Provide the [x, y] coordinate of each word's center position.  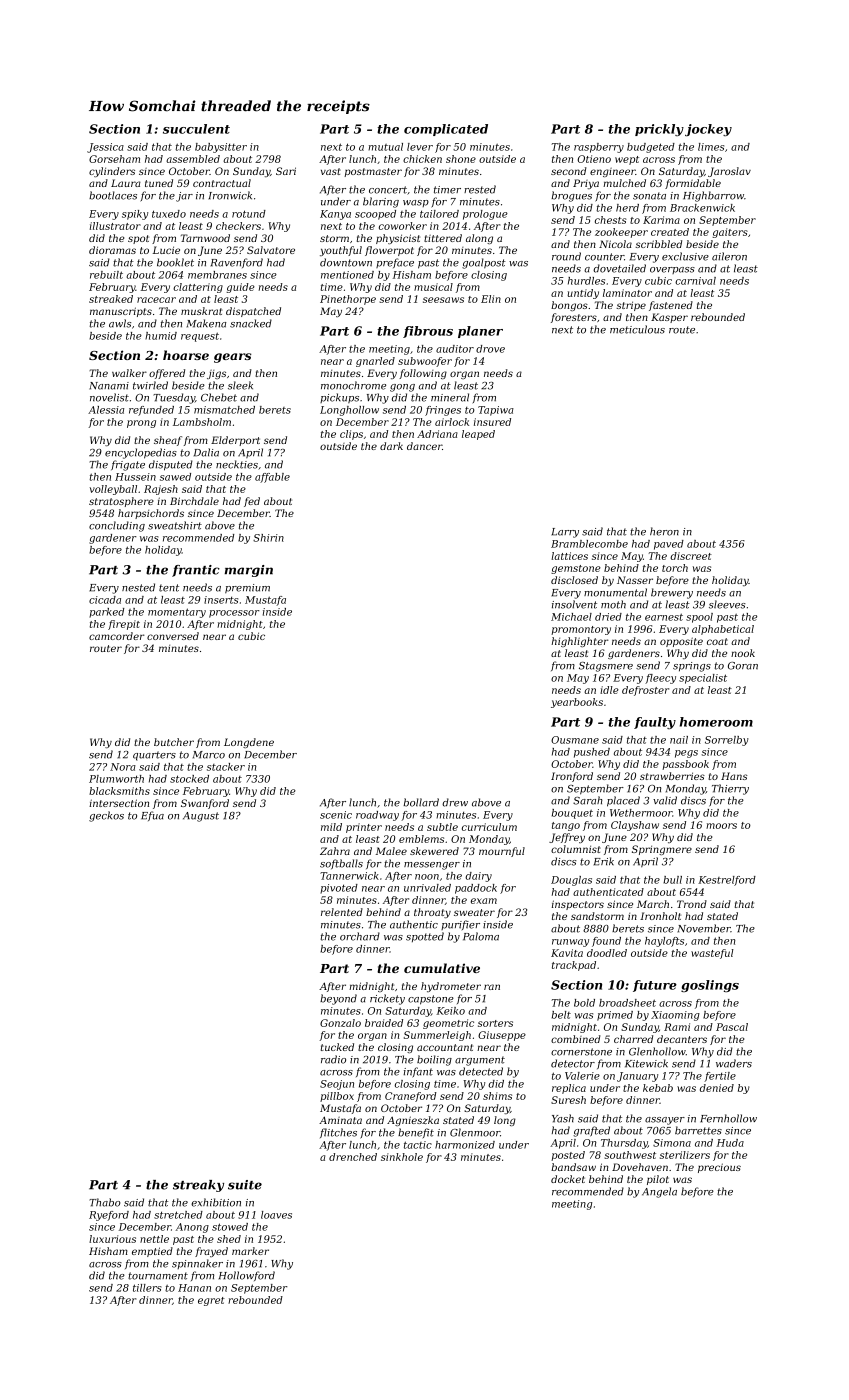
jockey [708, 130]
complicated [446, 130]
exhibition [216, 1202]
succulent [196, 129]
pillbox [337, 1097]
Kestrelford [727, 881]
